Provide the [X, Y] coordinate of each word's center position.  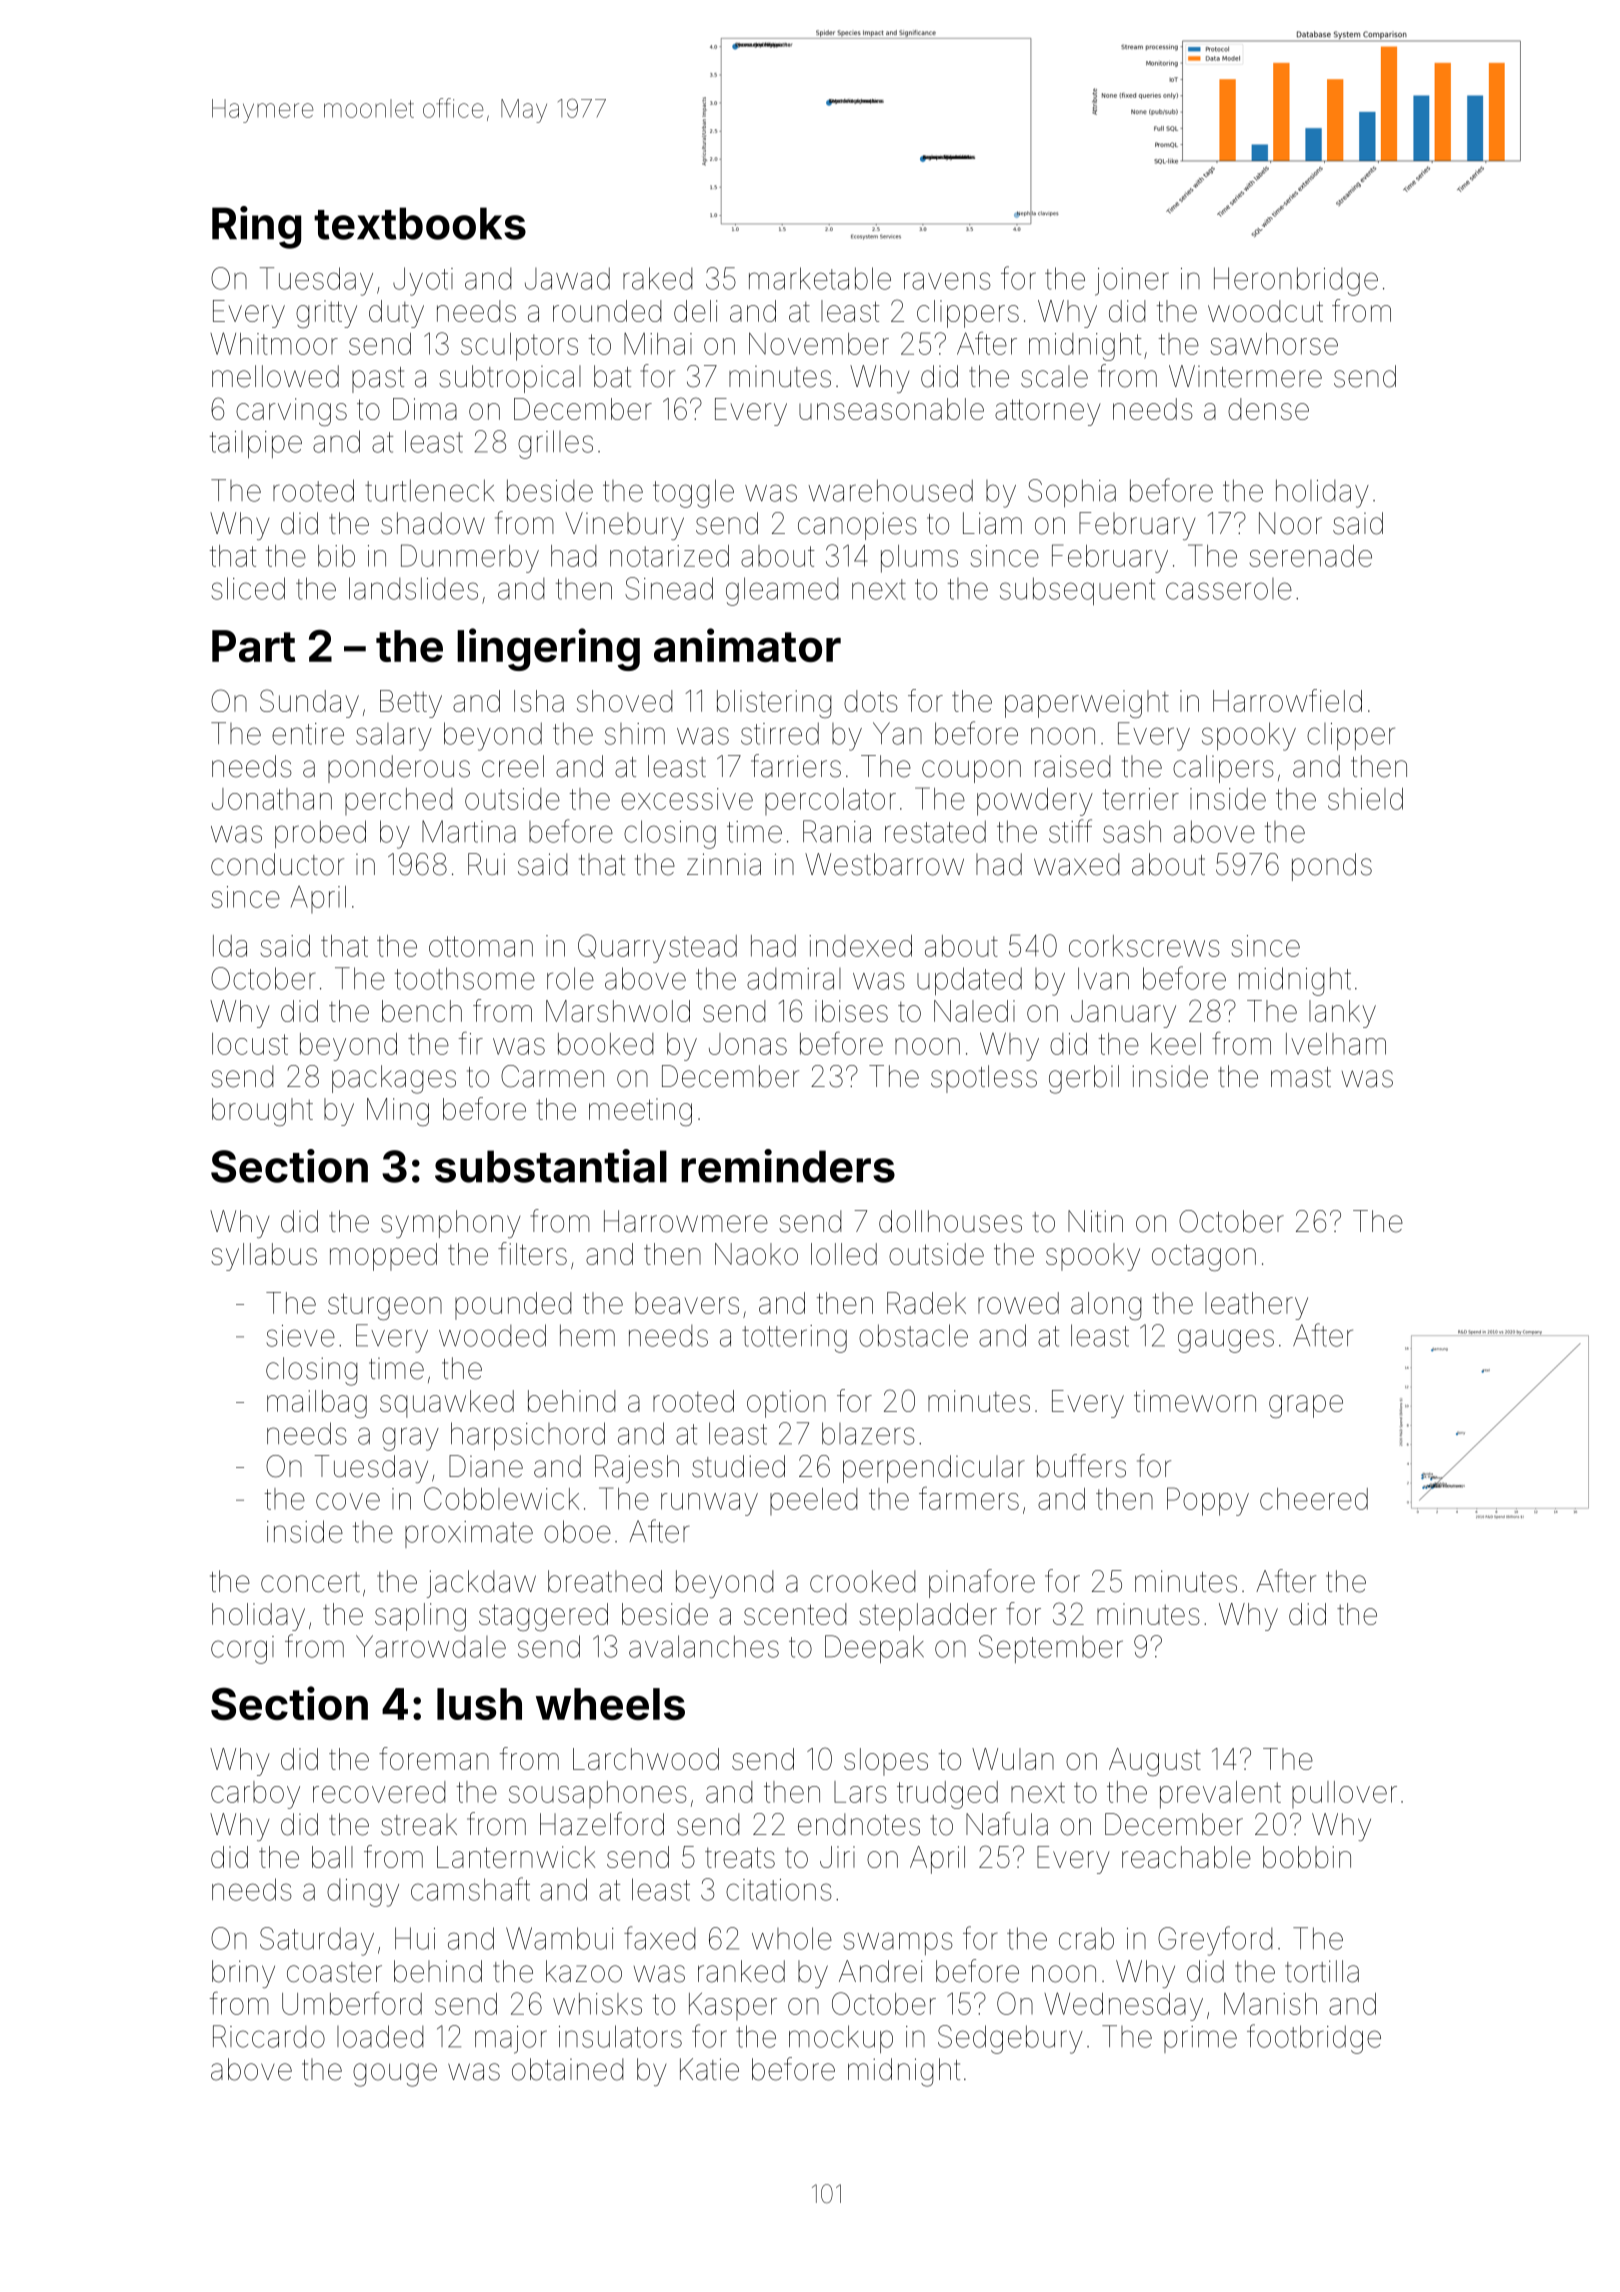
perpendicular [934, 1469]
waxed [1077, 864]
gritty [326, 314]
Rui [486, 864]
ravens [947, 281]
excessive [687, 799]
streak [419, 1824]
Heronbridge [1296, 281]
